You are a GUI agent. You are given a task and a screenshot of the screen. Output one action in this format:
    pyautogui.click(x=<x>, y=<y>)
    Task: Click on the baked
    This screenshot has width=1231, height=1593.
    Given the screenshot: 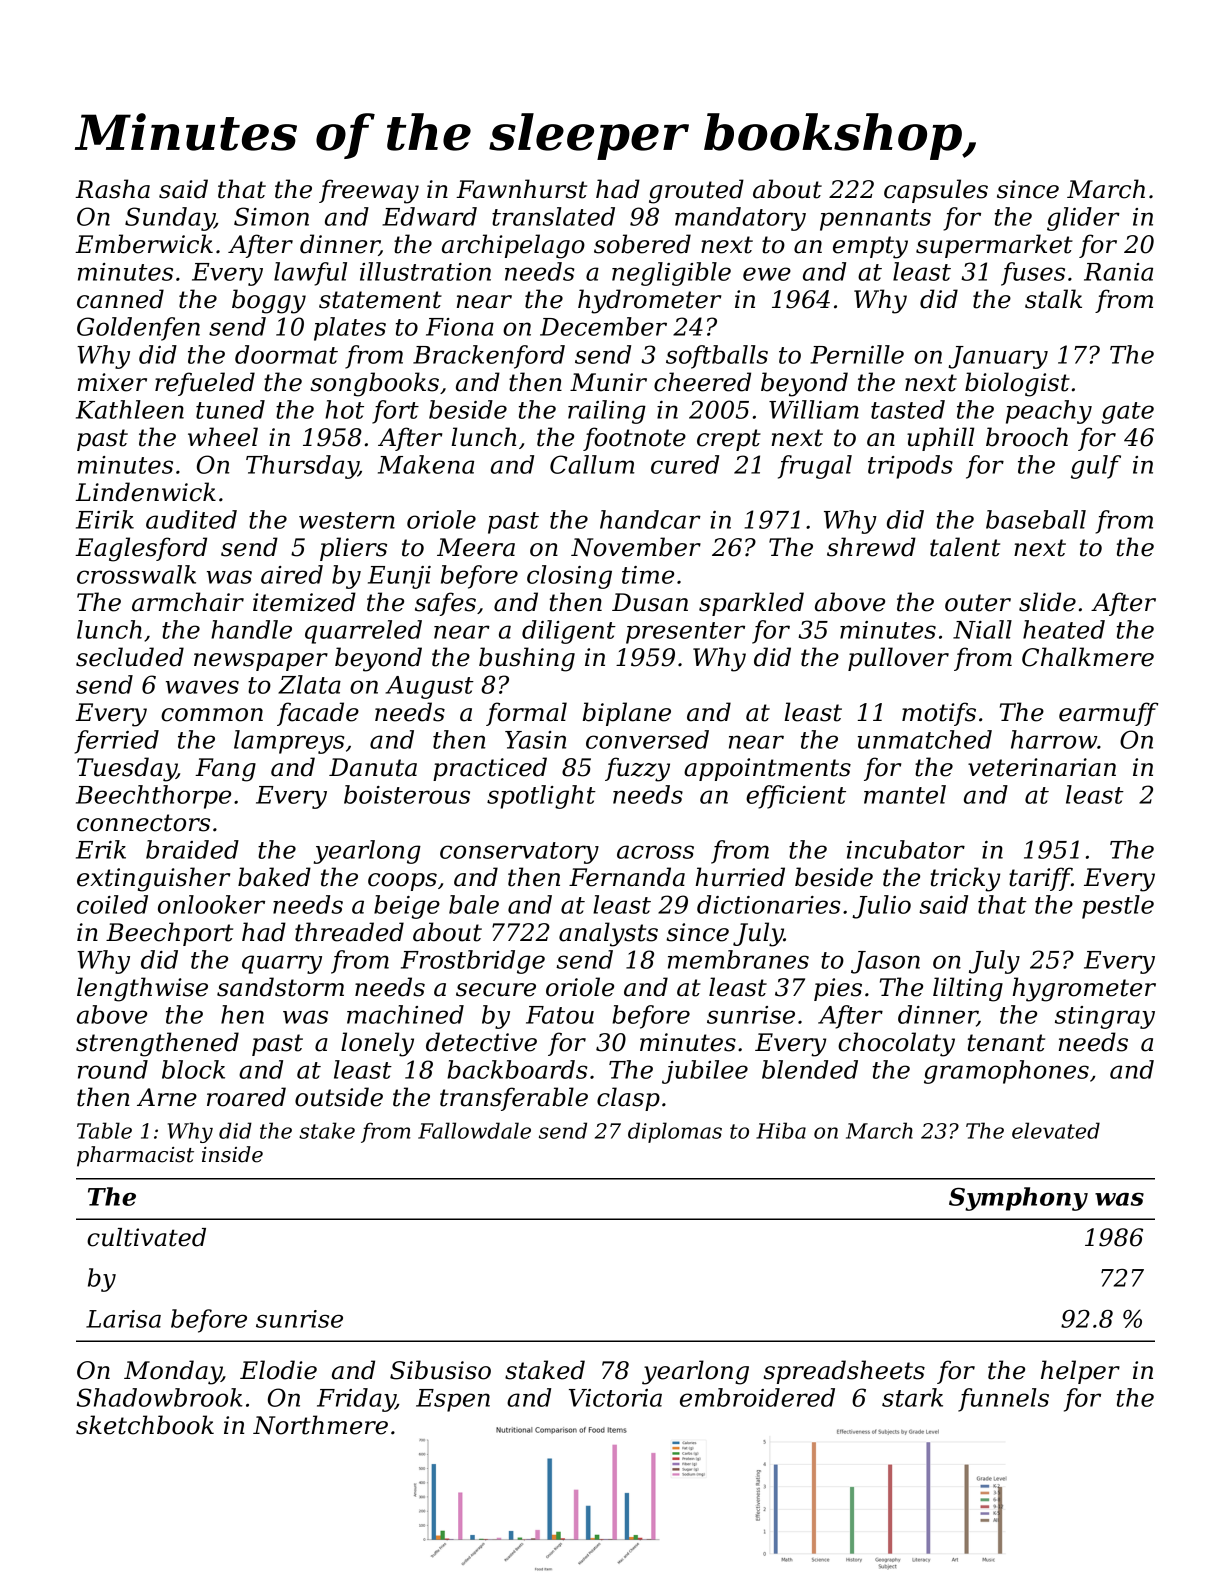 What is the action you would take?
    pyautogui.click(x=274, y=877)
